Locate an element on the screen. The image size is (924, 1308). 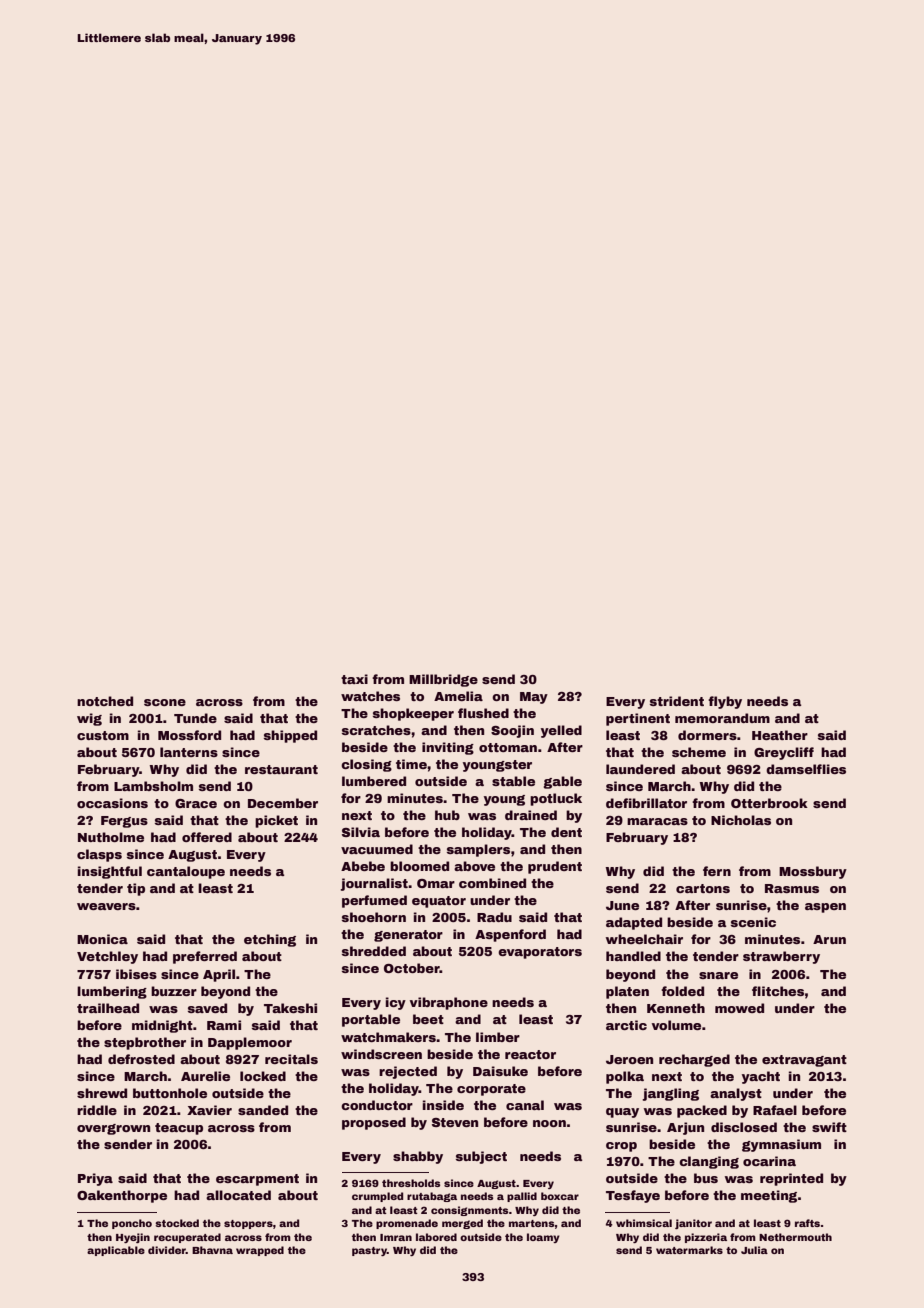
applicable is located at coordinates (116, 1251).
